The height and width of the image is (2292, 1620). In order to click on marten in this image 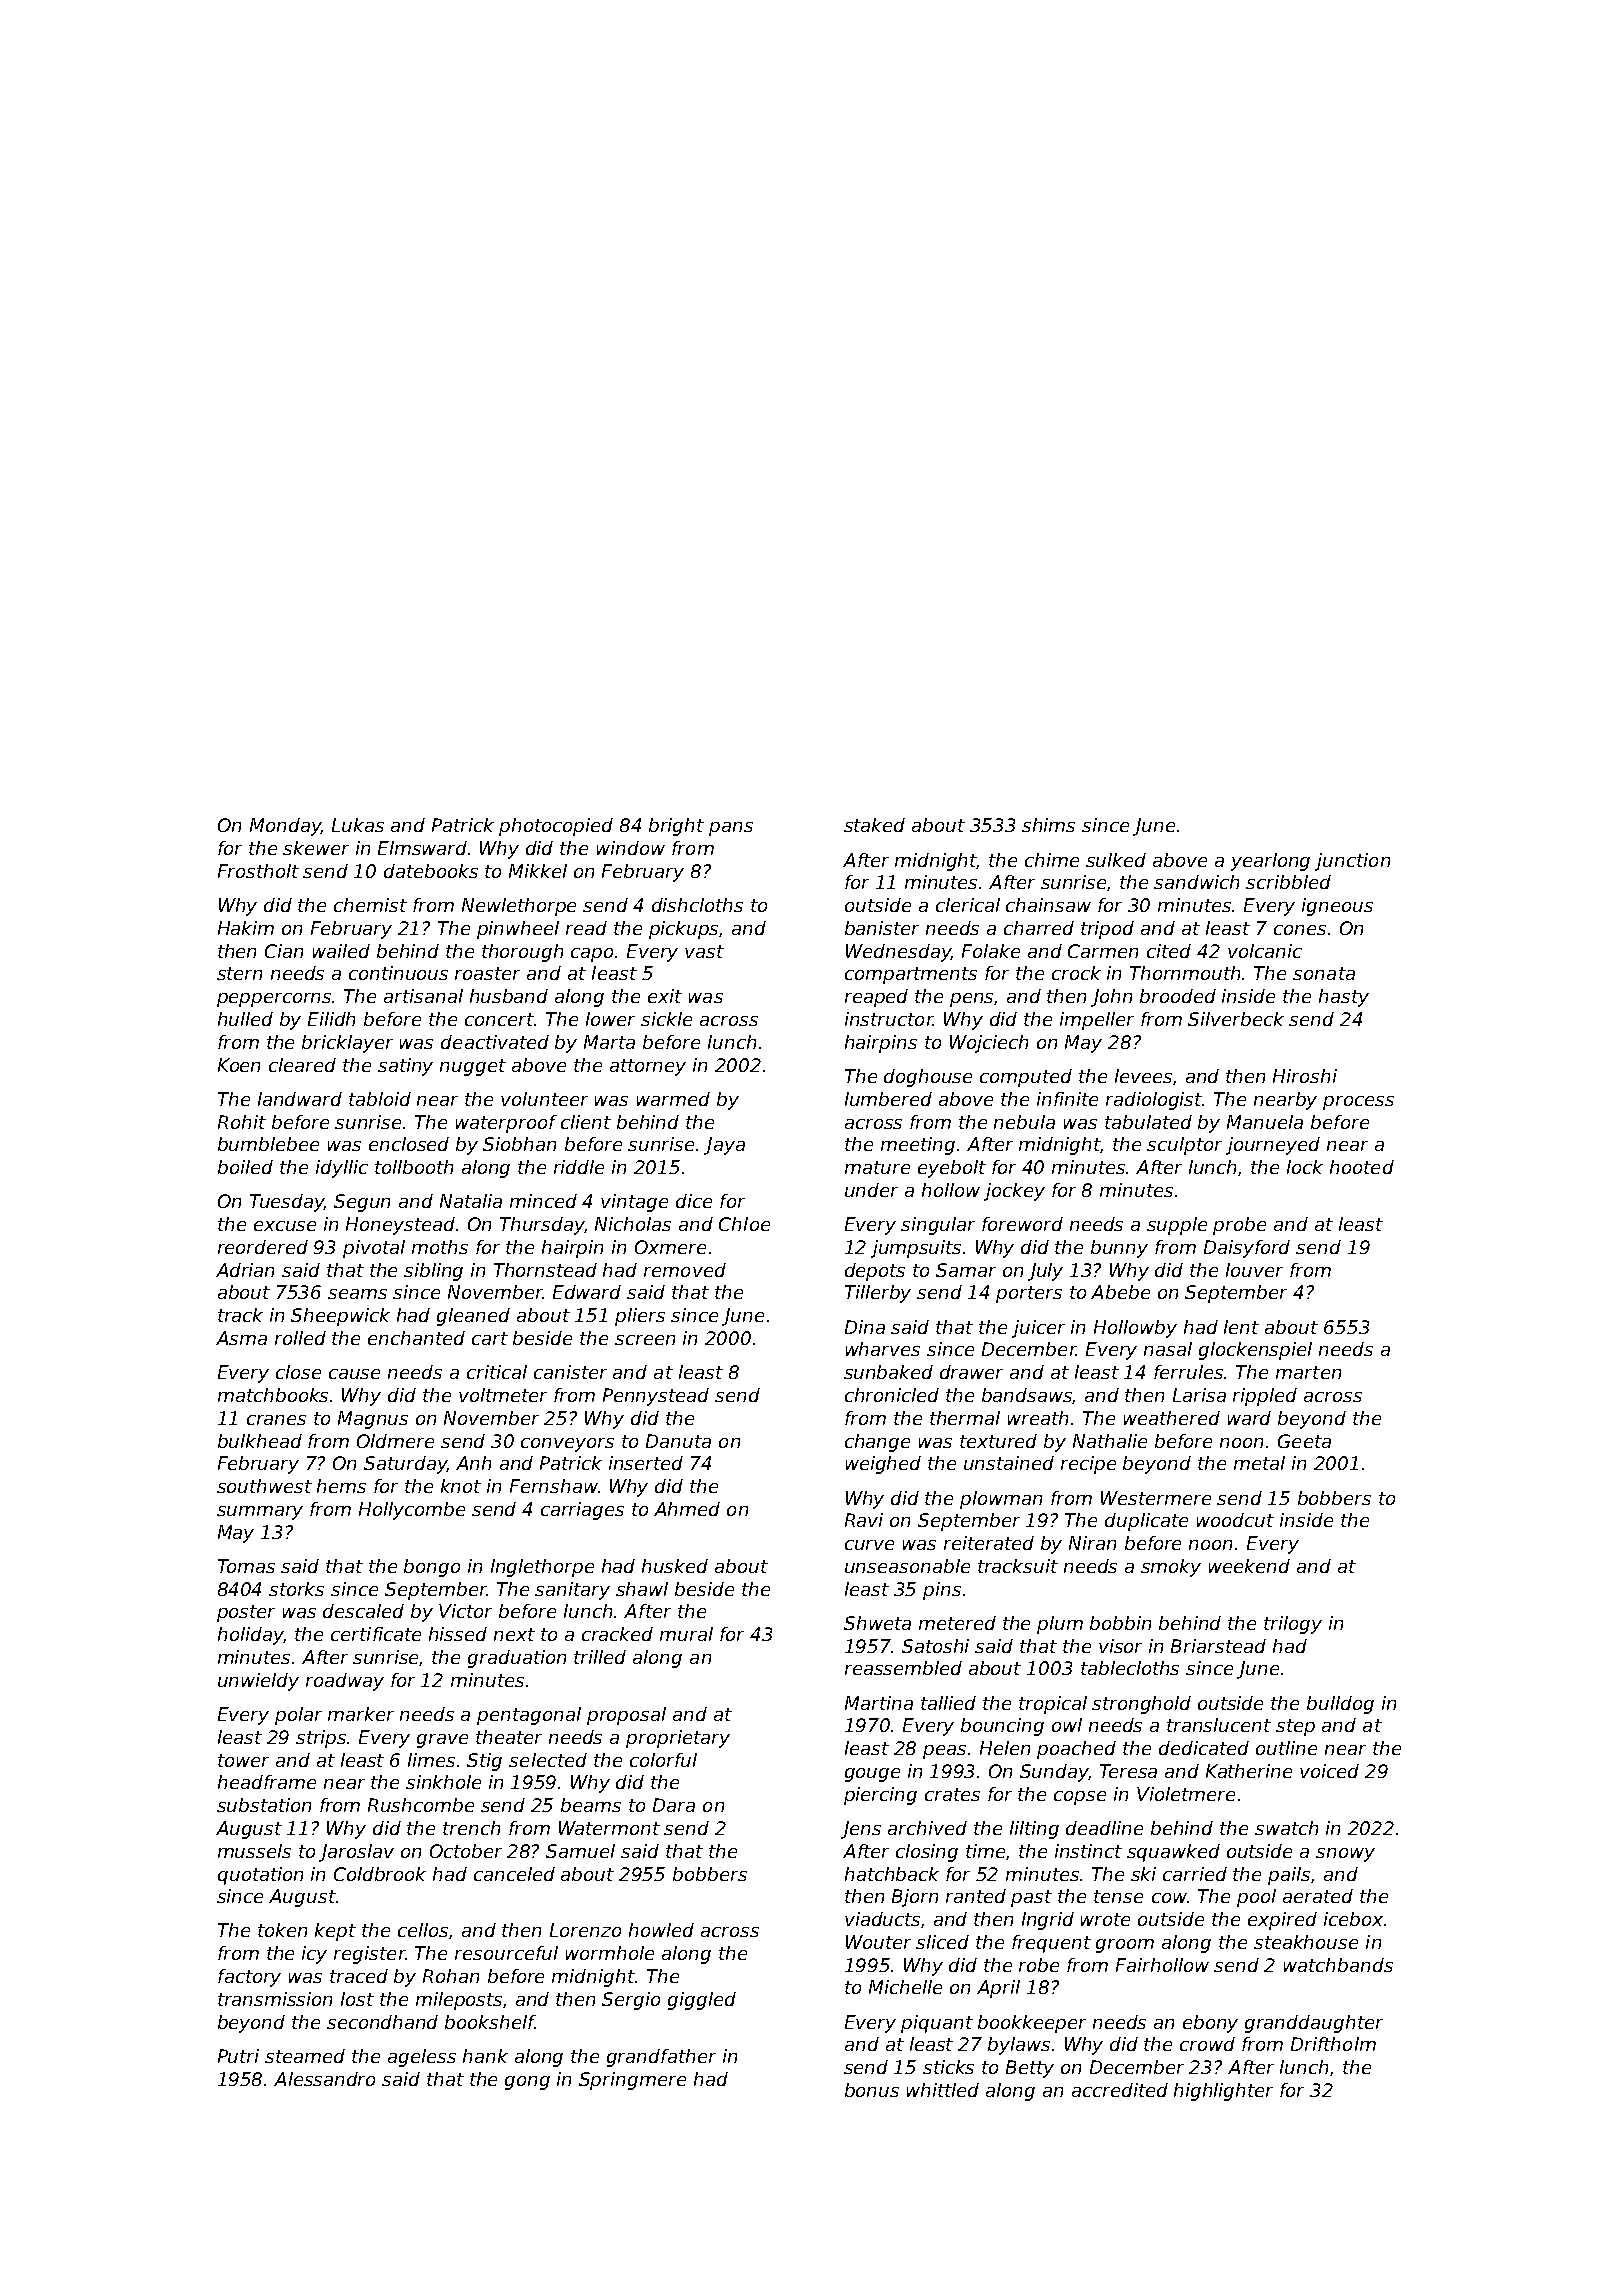, I will do `click(1308, 1372)`.
